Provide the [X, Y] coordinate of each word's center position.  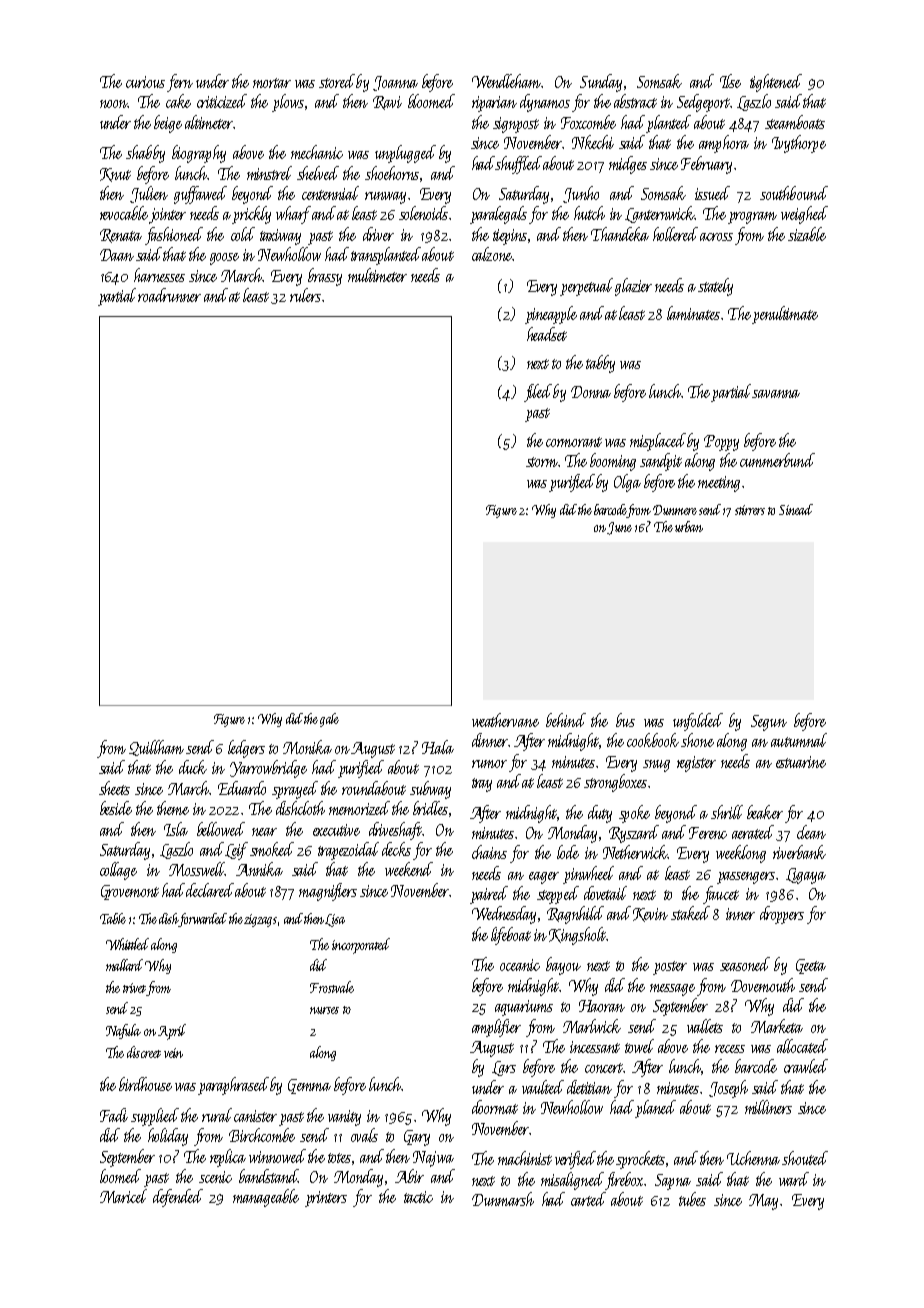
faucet [721, 895]
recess [730, 1049]
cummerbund [777, 460]
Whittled [127, 944]
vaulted [543, 1087]
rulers [305, 295]
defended [178, 1198]
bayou [563, 966]
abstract [635, 101]
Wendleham [506, 81]
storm [542, 462]
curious [145, 82]
